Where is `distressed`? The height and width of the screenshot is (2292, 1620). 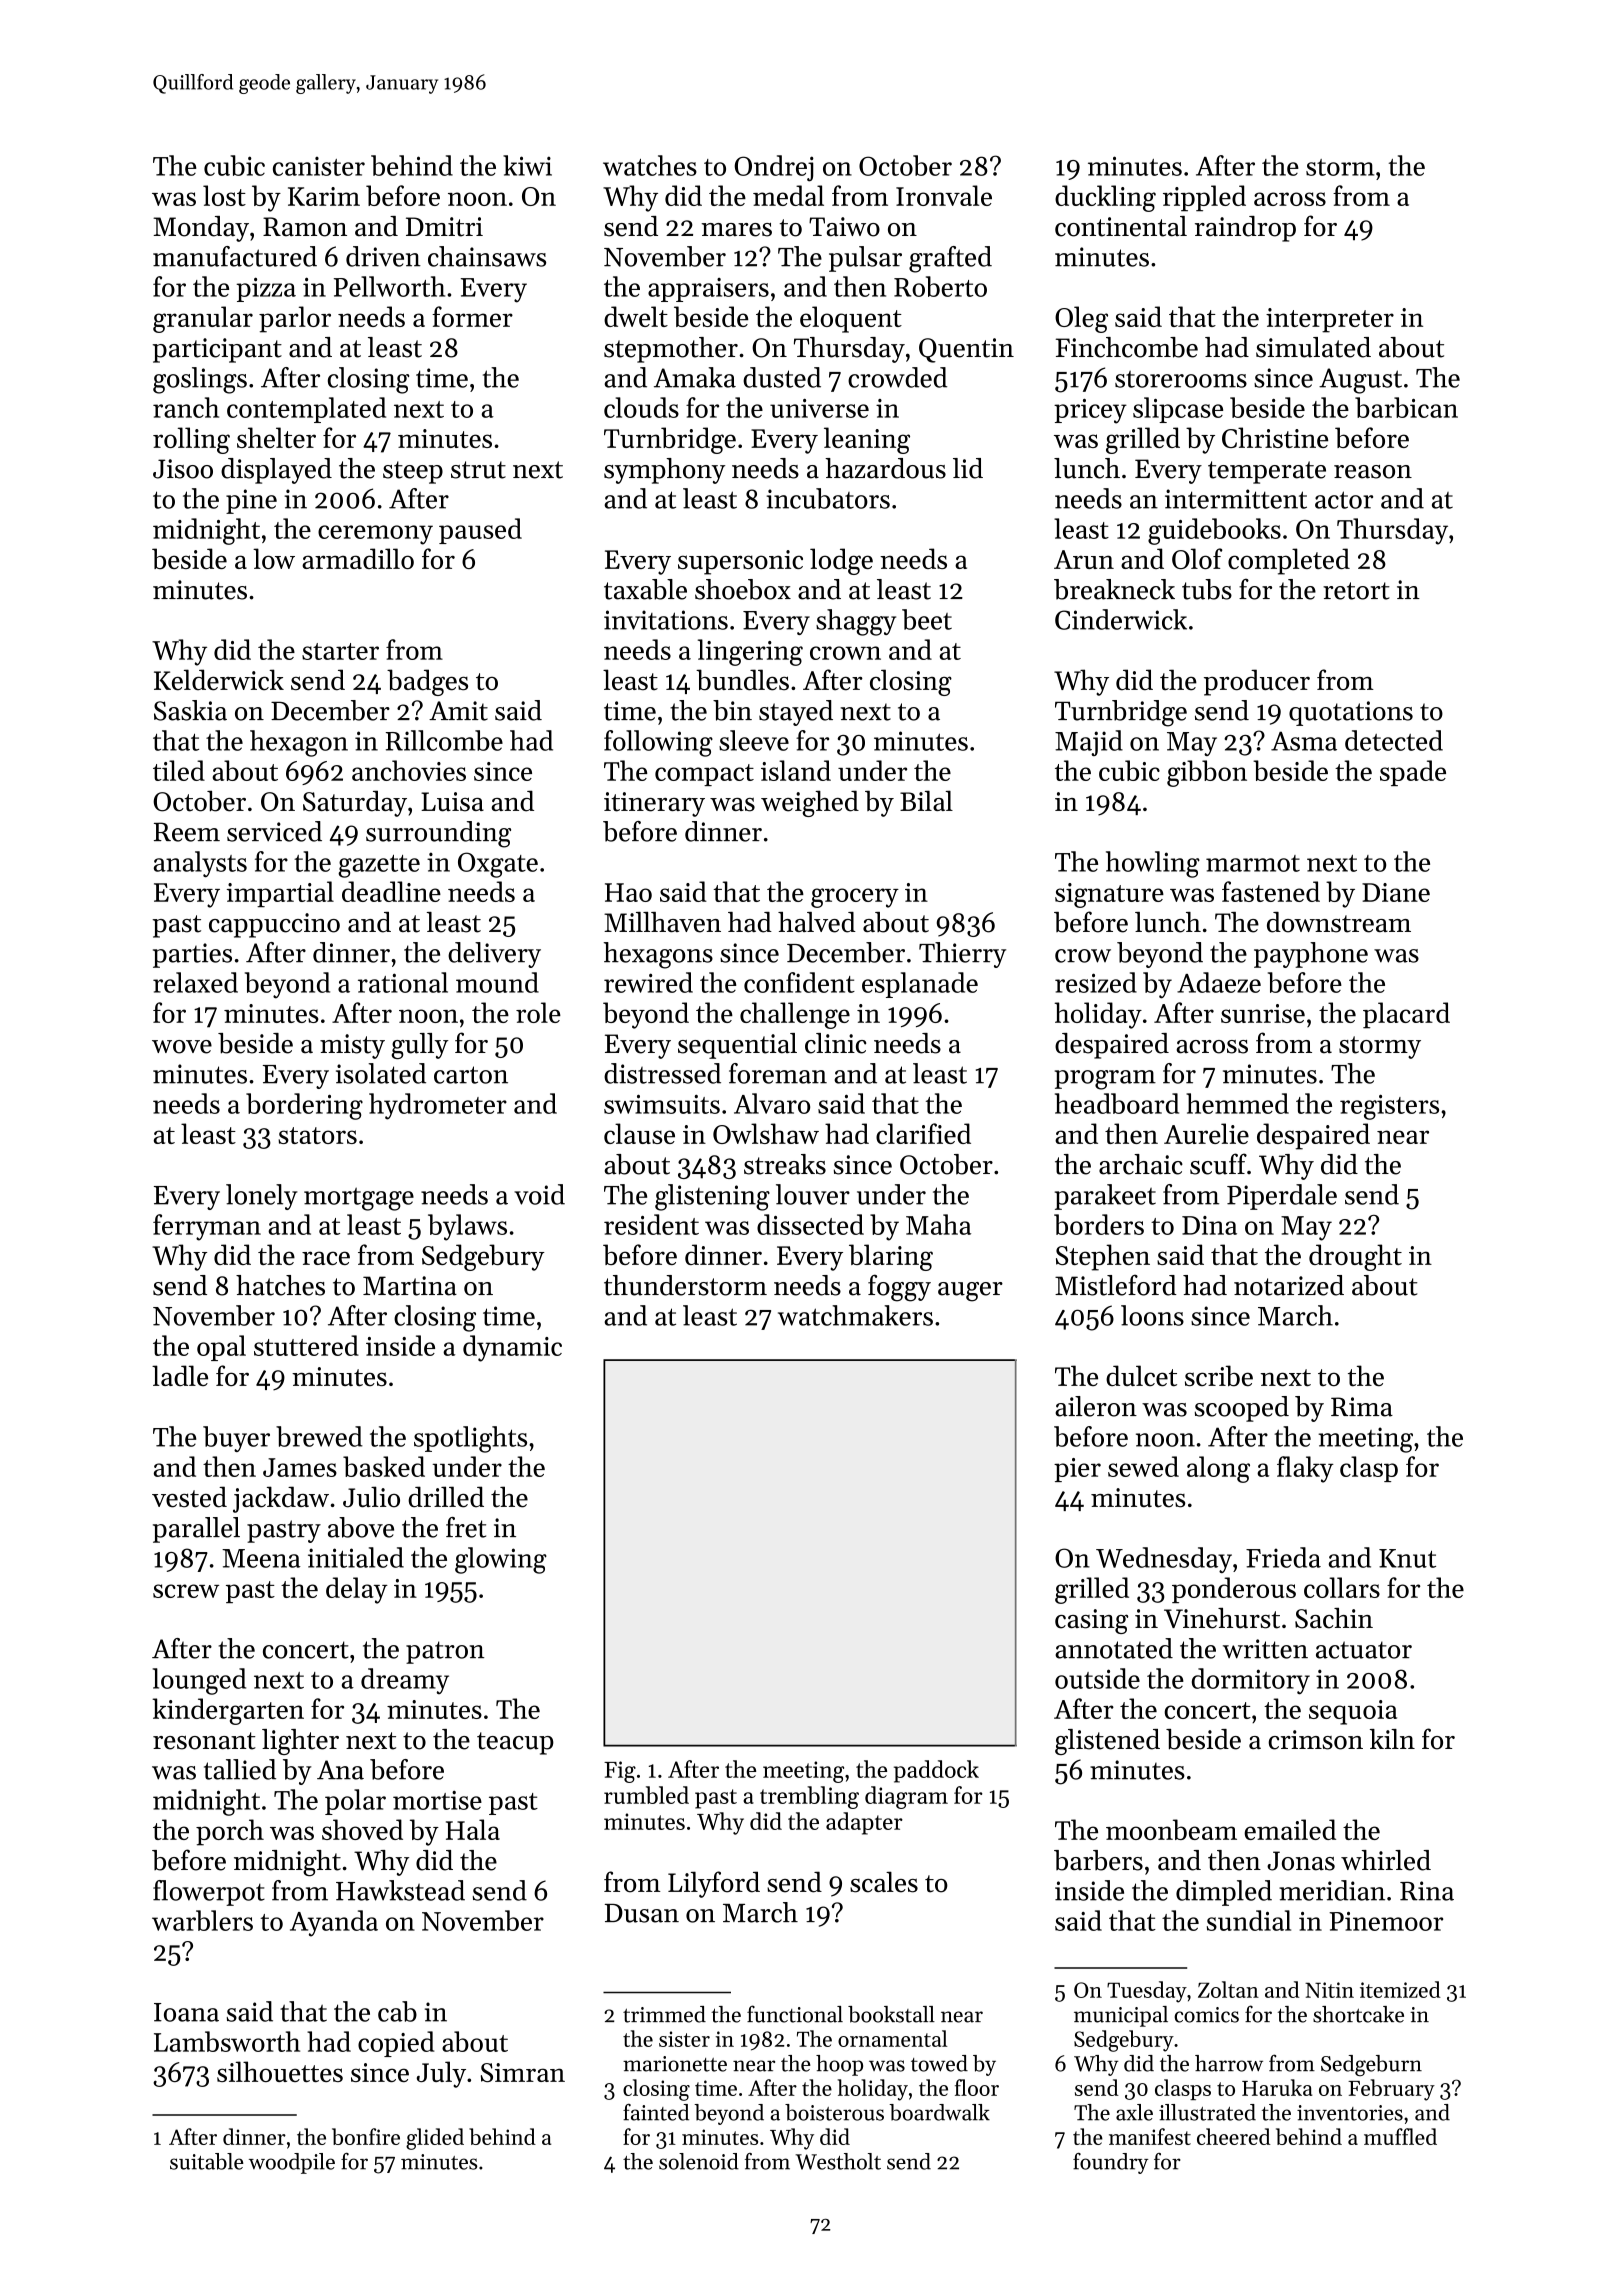 distressed is located at coordinates (662, 1073).
